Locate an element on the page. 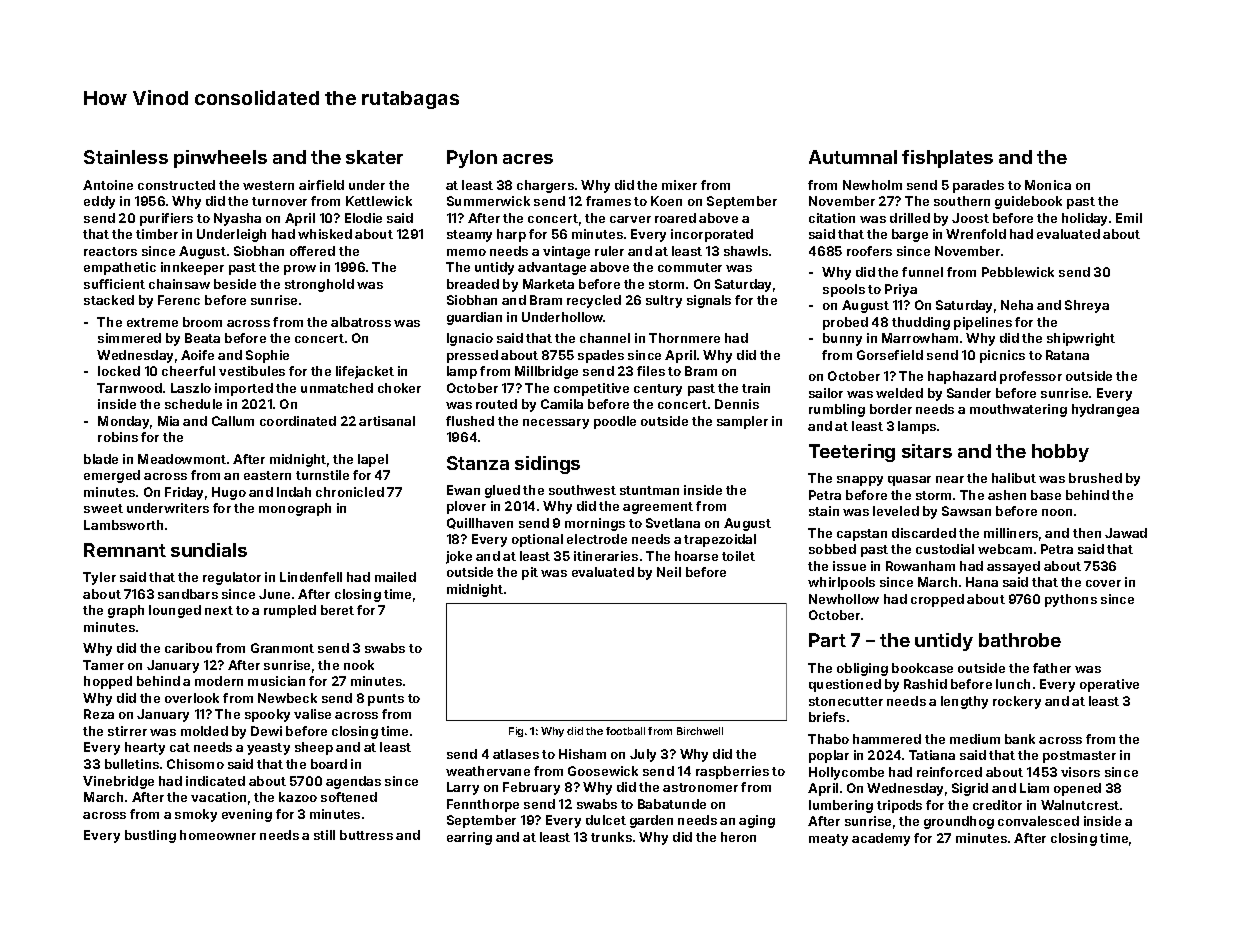 This document has height=952, width=1233. thudding is located at coordinates (921, 323).
